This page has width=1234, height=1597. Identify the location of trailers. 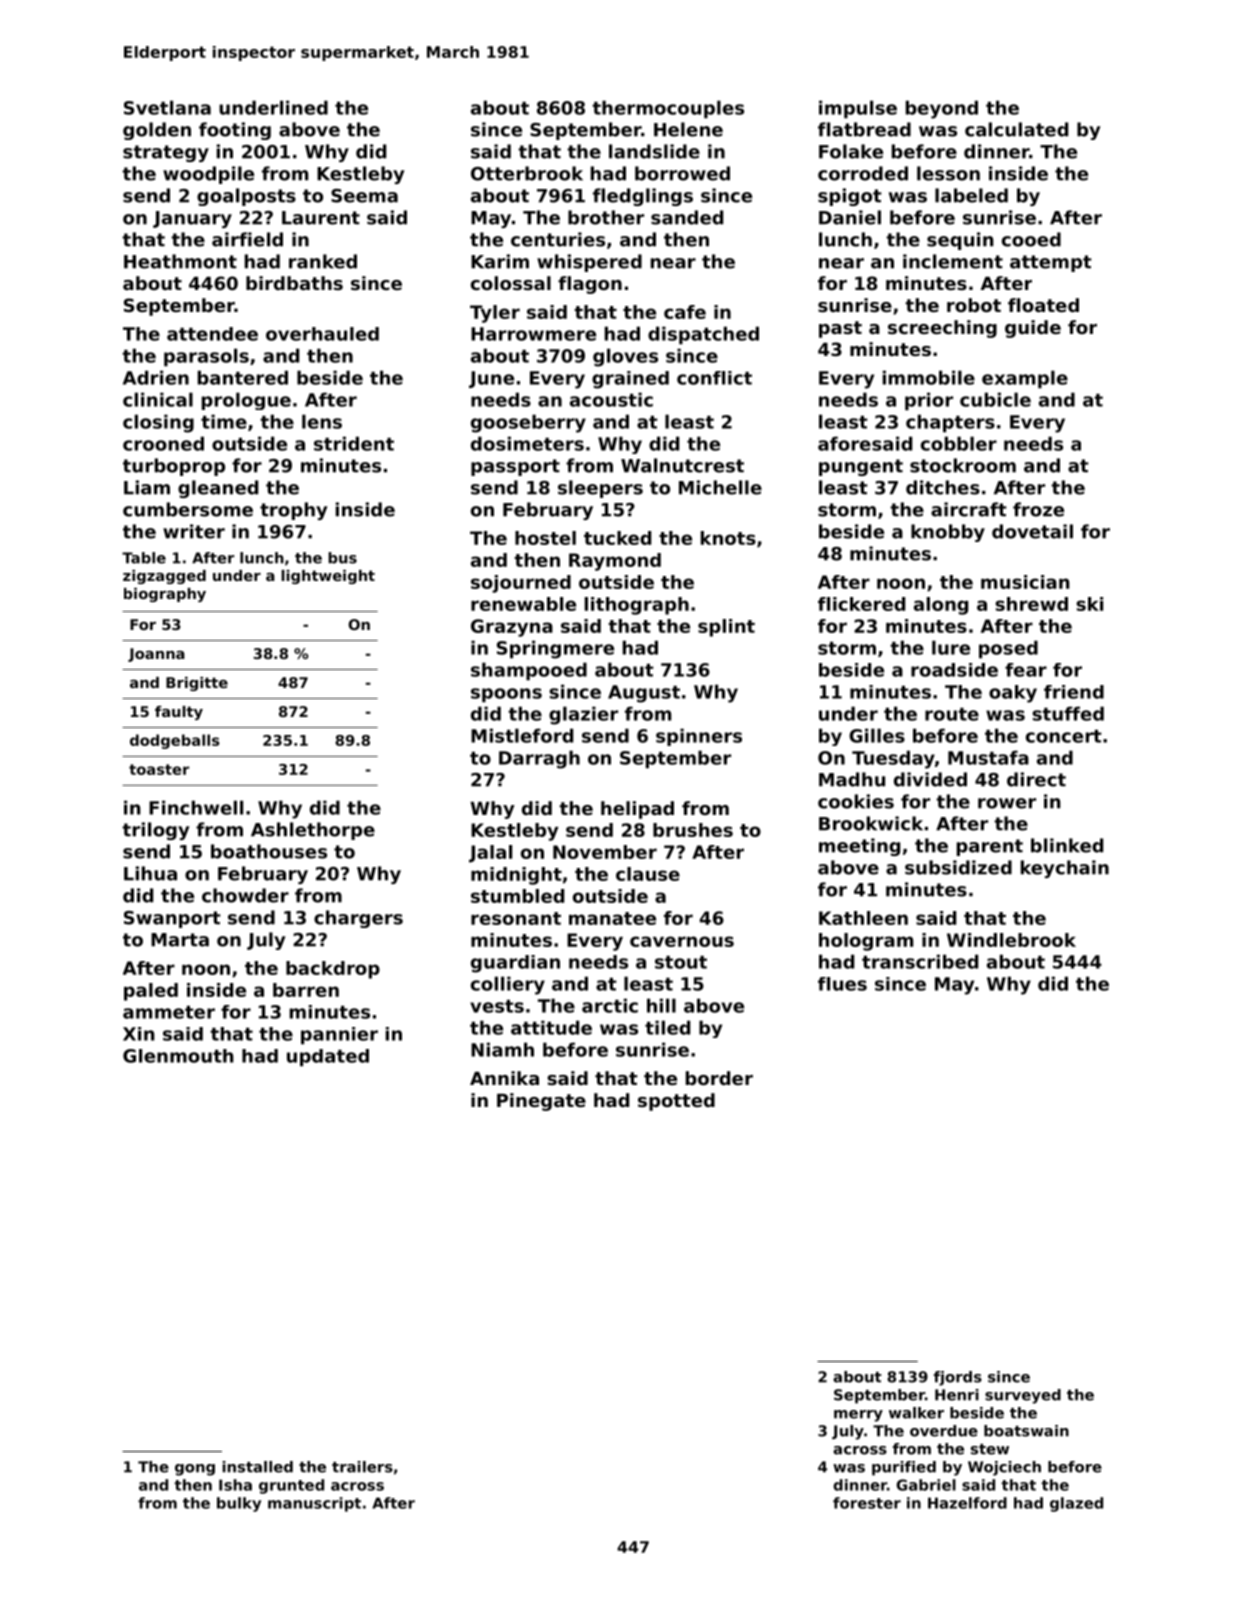
(362, 1467).
